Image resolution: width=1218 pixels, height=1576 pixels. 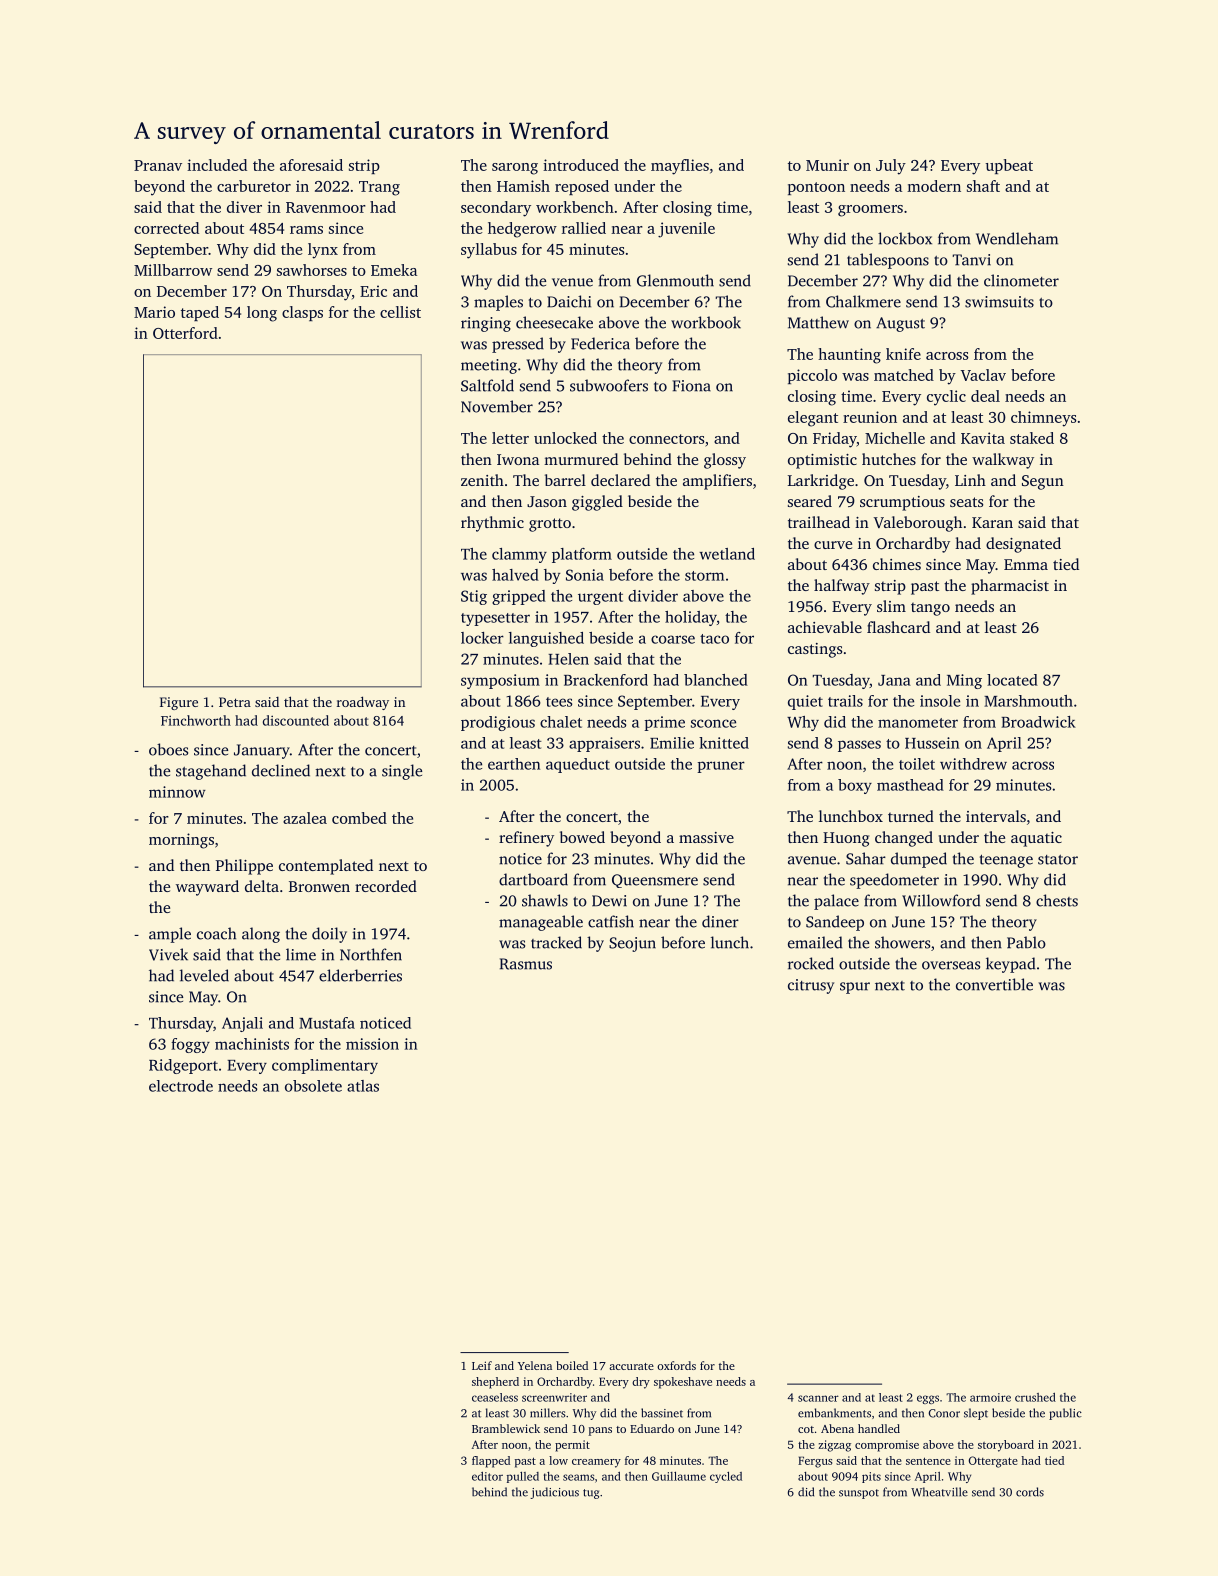 What do you see at coordinates (489, 251) in the screenshot?
I see `syllabus` at bounding box center [489, 251].
